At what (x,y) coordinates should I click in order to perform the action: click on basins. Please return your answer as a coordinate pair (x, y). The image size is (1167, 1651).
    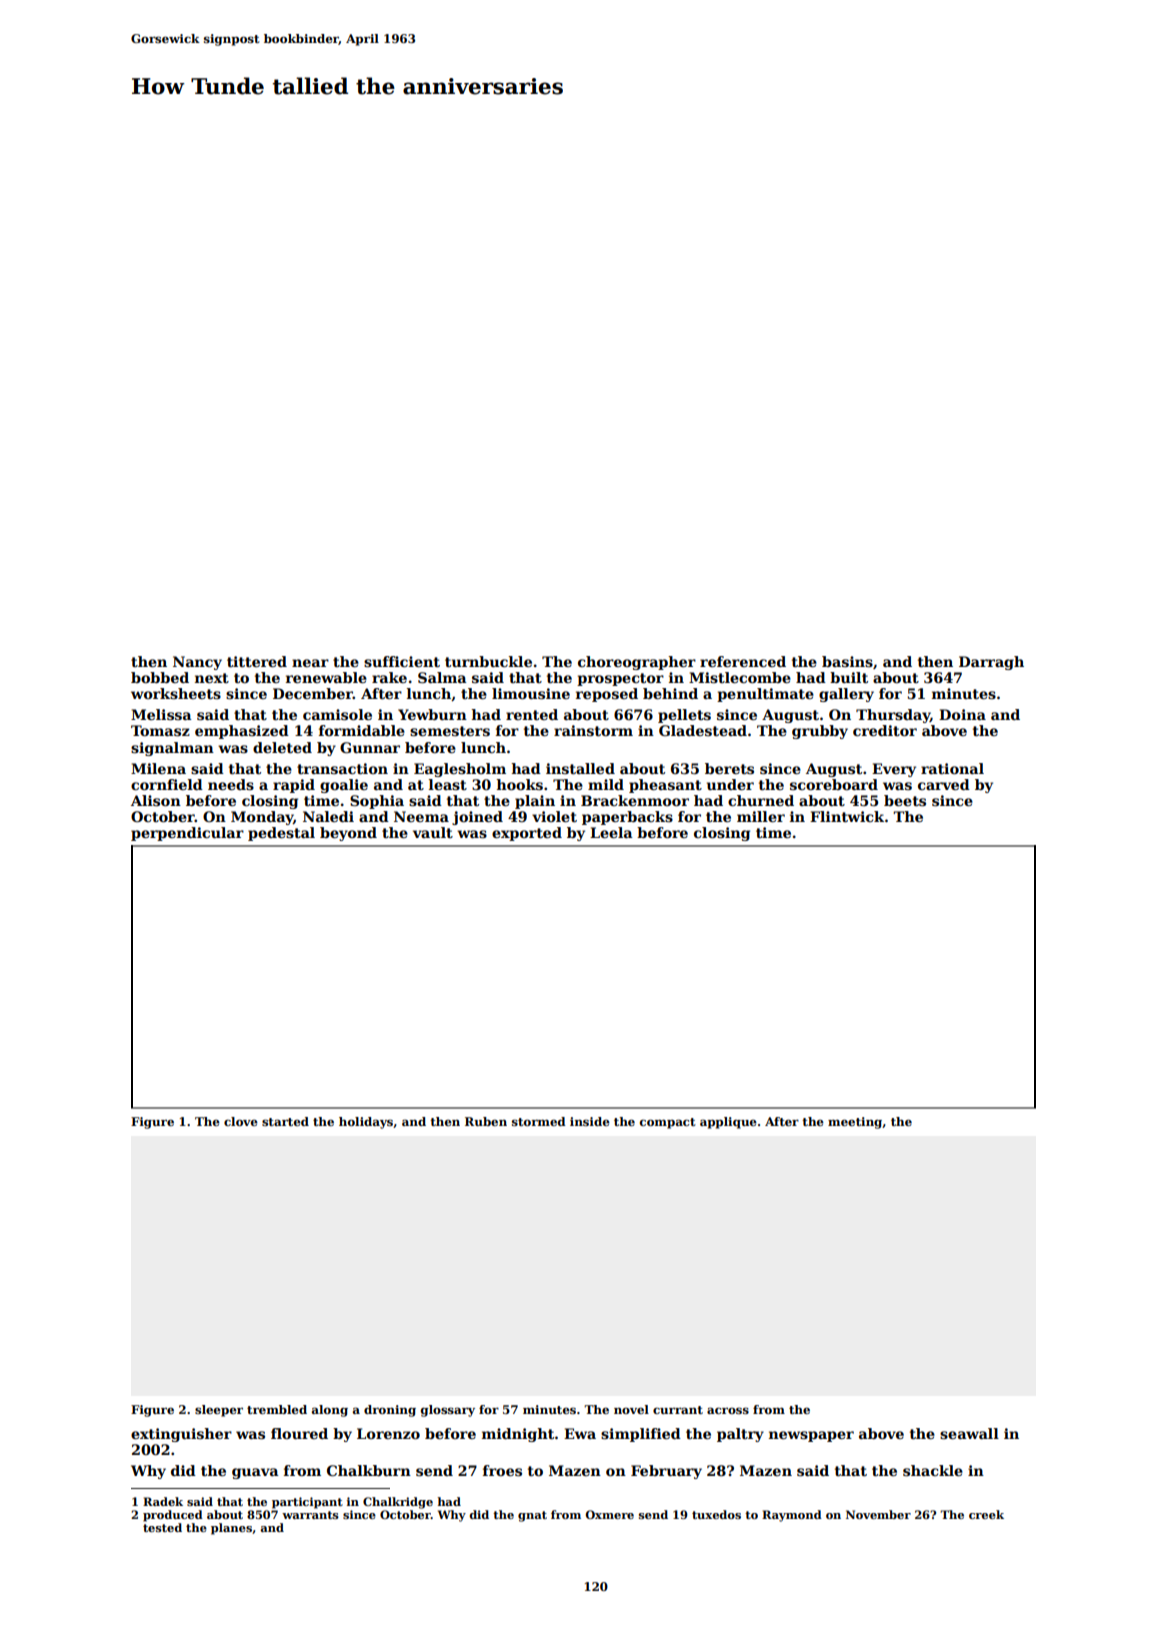
    Looking at the image, I should click on (847, 661).
